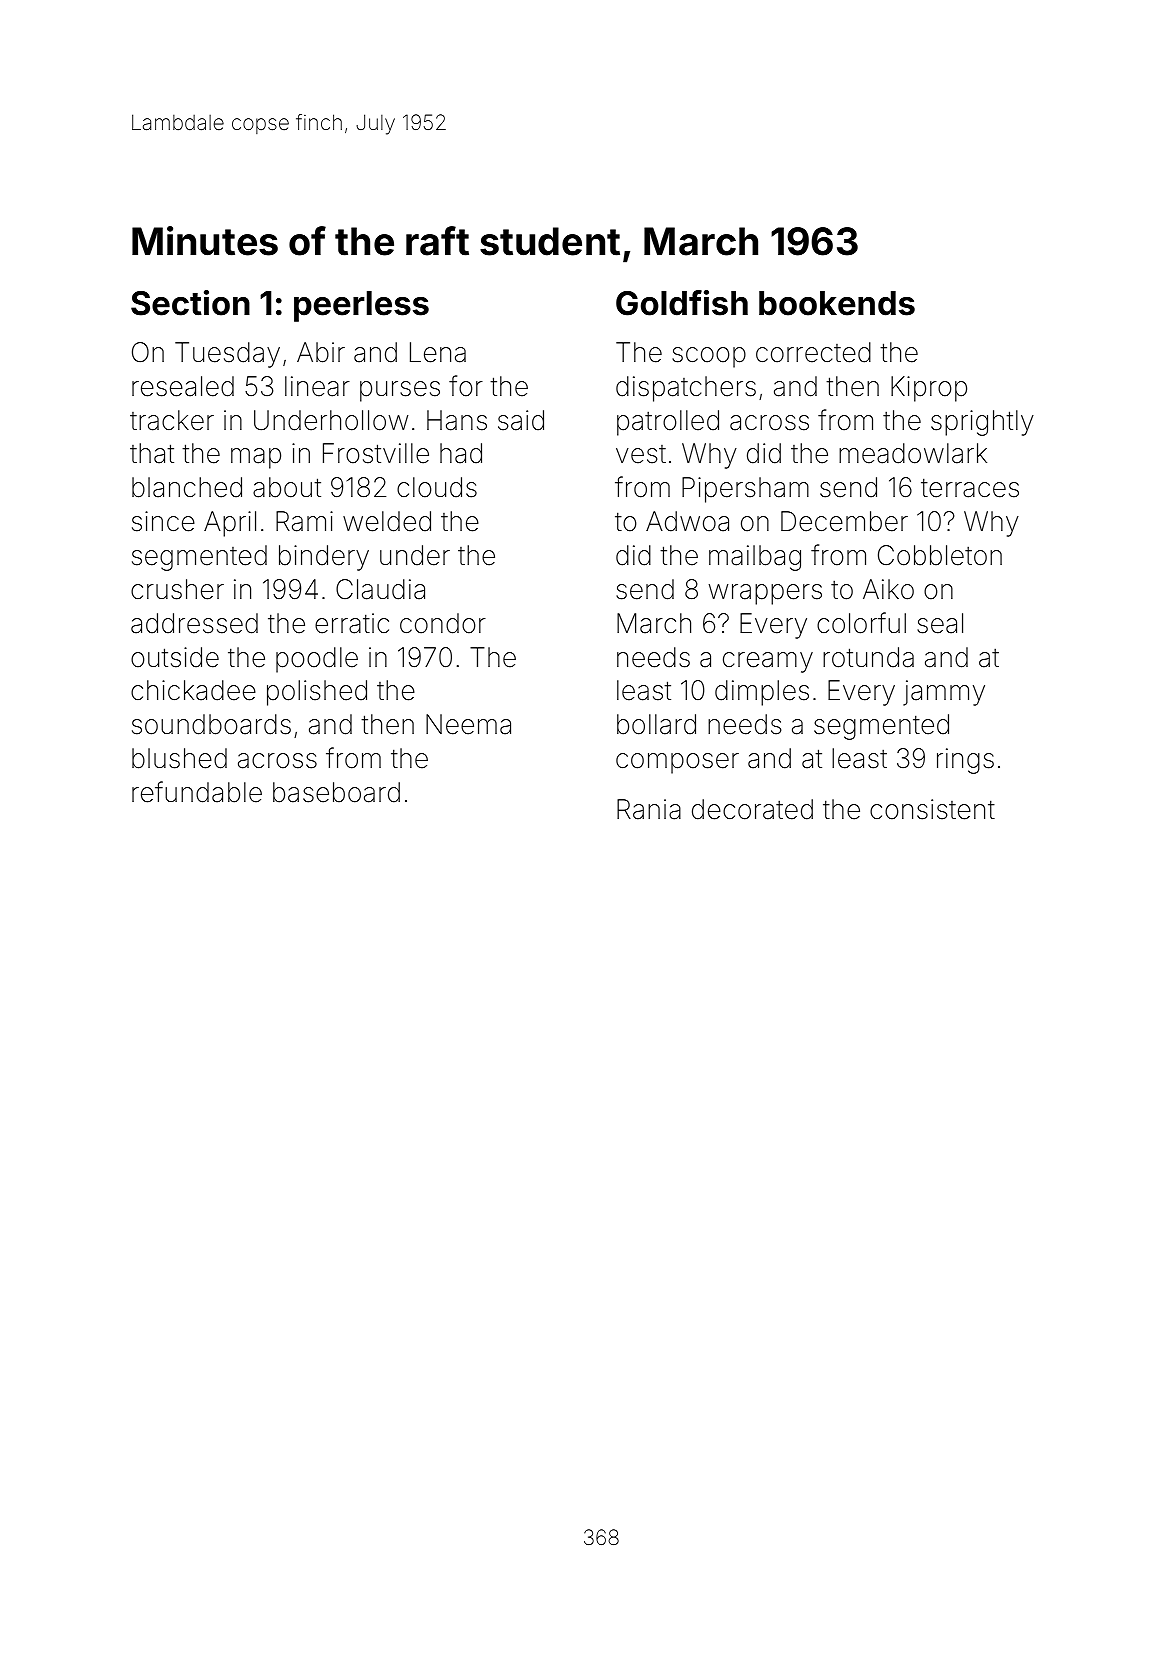 Image resolution: width=1165 pixels, height=1654 pixels. I want to click on refundable, so click(197, 792).
